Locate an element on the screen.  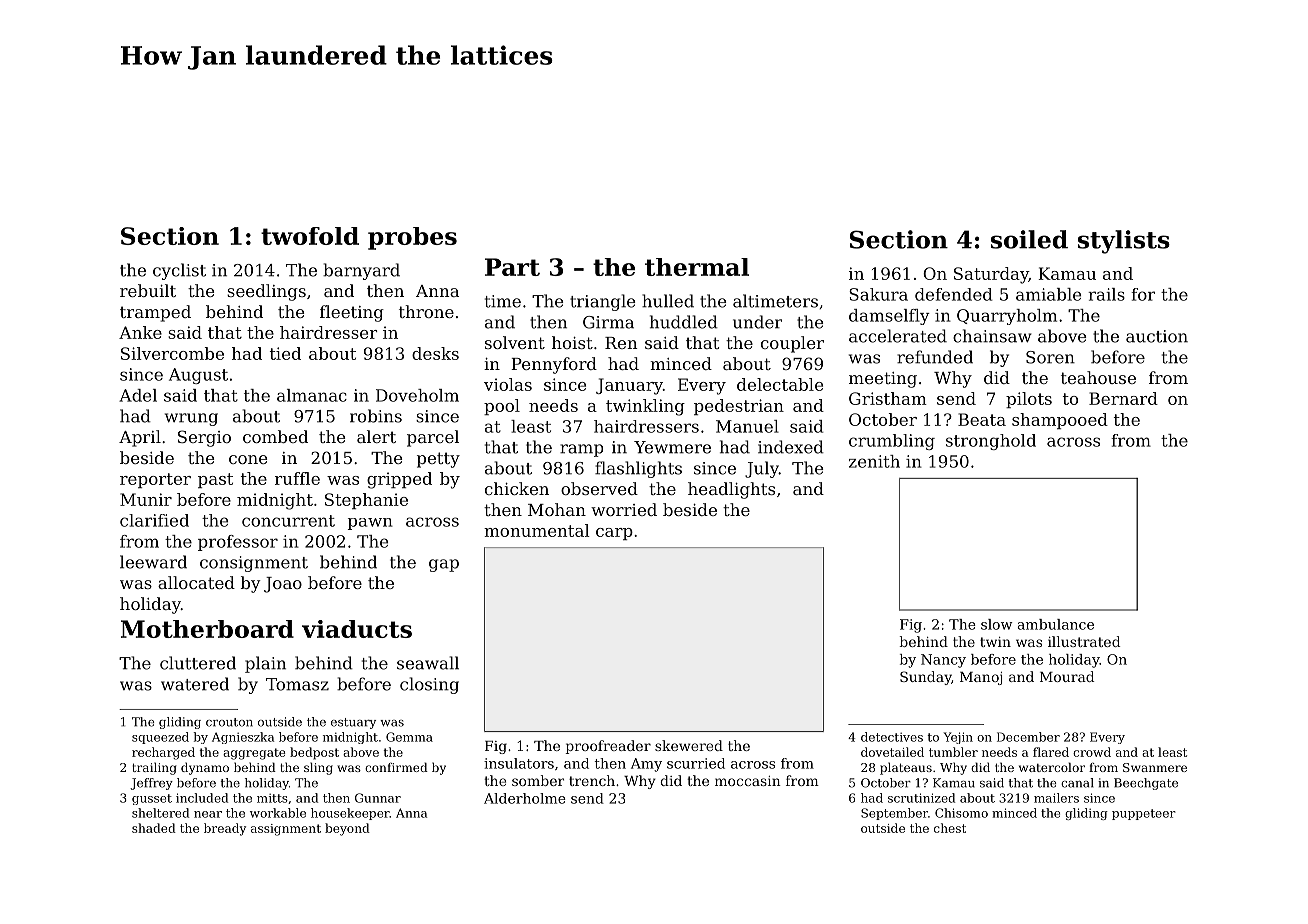
slow is located at coordinates (996, 624).
